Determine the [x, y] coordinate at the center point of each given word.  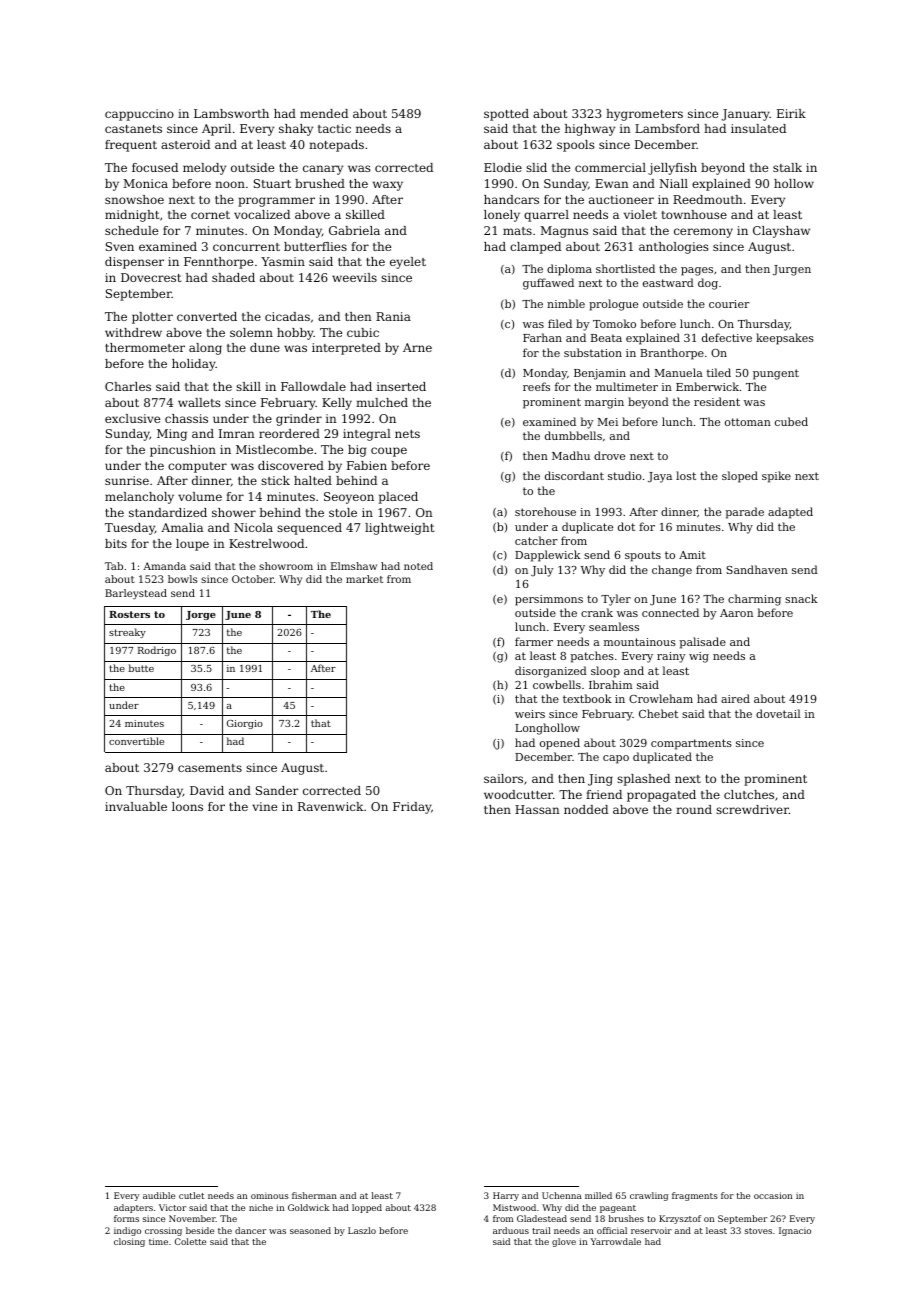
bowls [182, 579]
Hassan [537, 809]
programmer [276, 202]
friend [604, 794]
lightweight [399, 529]
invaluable [136, 806]
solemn [251, 332]
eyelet [408, 263]
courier [729, 304]
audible [159, 1195]
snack [801, 598]
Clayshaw [781, 232]
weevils [354, 277]
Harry [506, 1196]
